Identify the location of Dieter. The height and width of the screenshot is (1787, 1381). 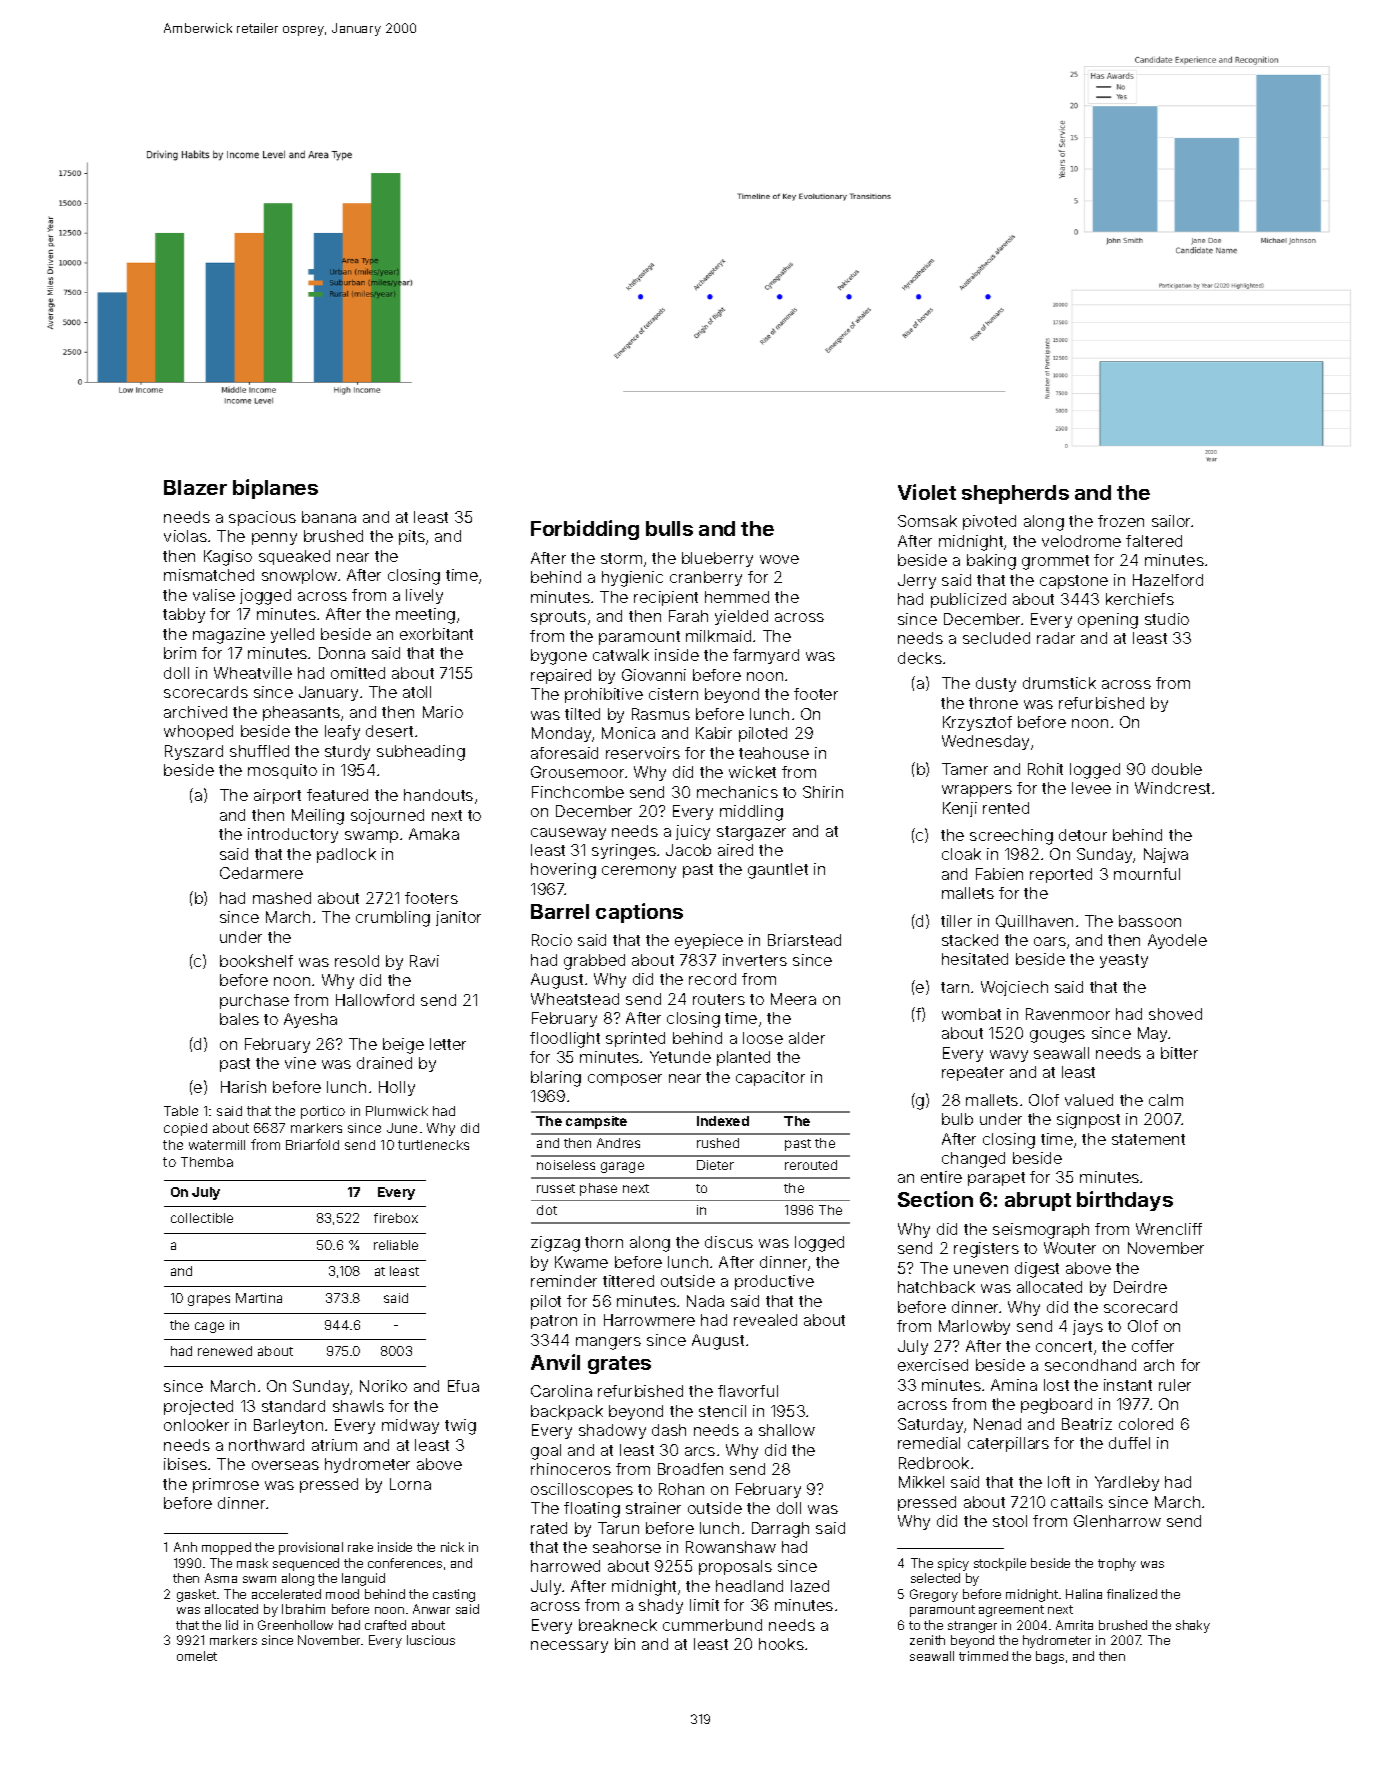
(715, 1165).
